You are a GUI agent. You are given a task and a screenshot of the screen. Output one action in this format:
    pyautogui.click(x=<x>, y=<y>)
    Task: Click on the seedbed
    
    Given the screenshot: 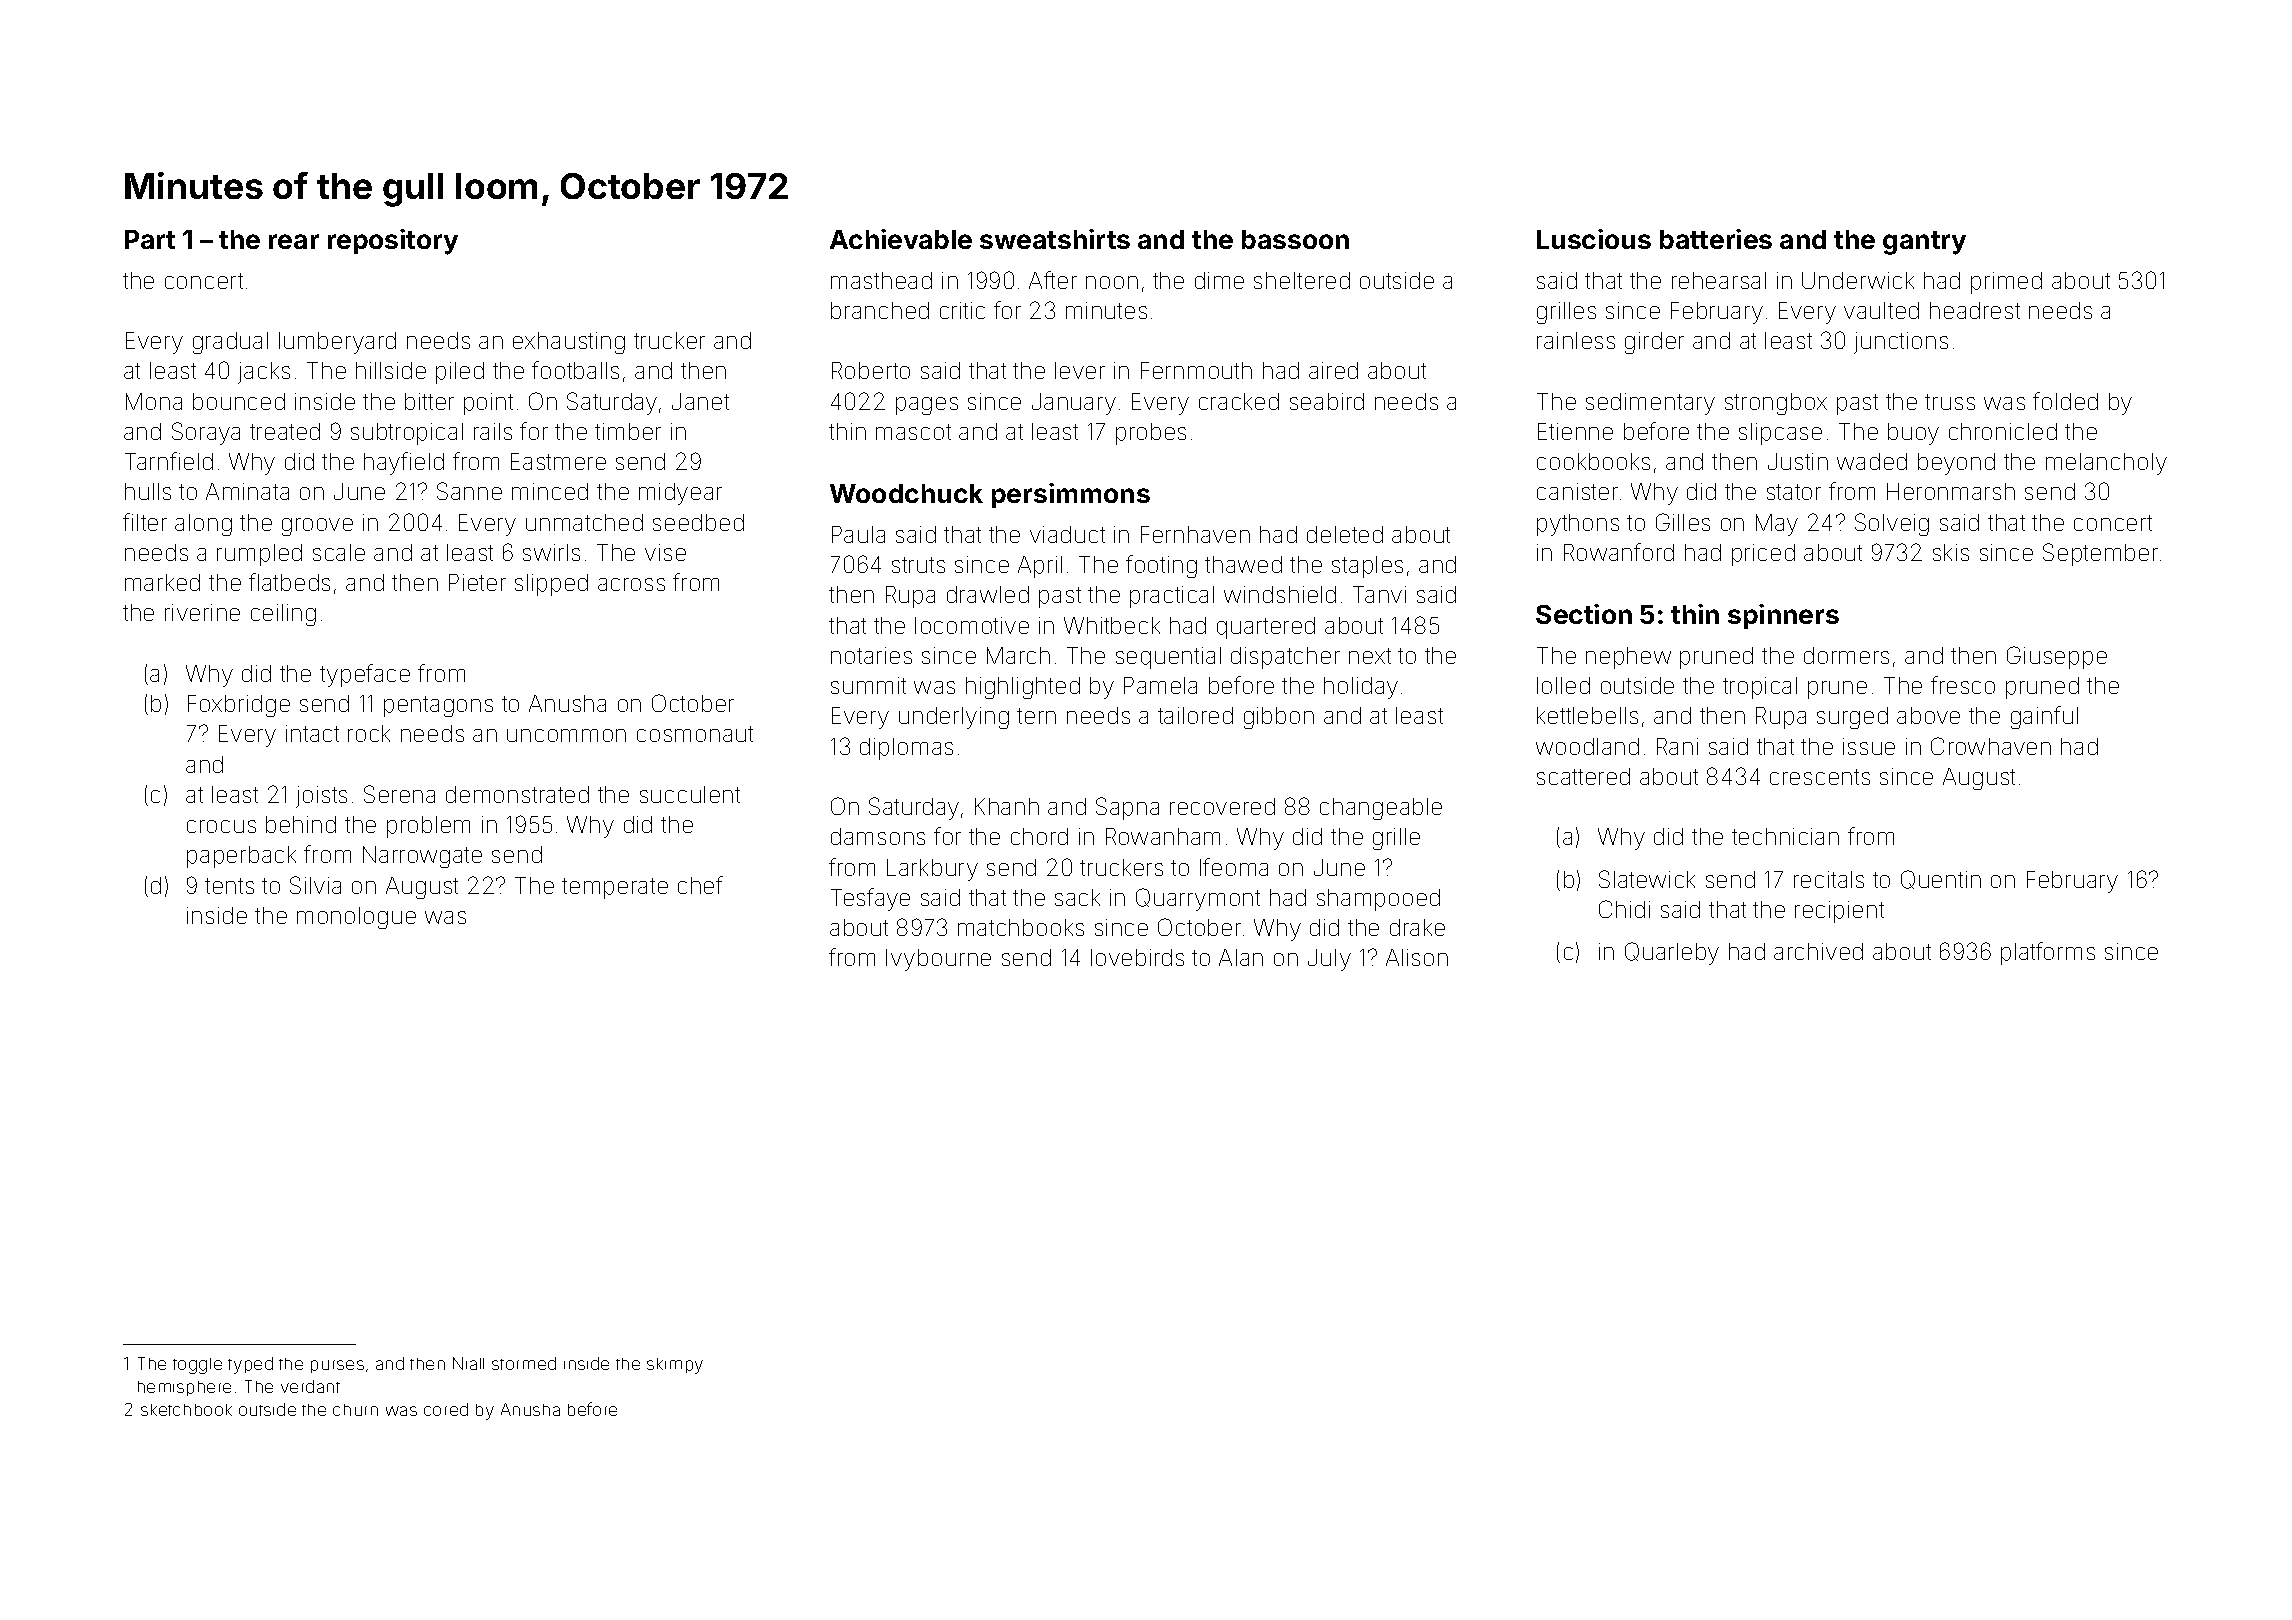 What is the action you would take?
    pyautogui.click(x=698, y=522)
